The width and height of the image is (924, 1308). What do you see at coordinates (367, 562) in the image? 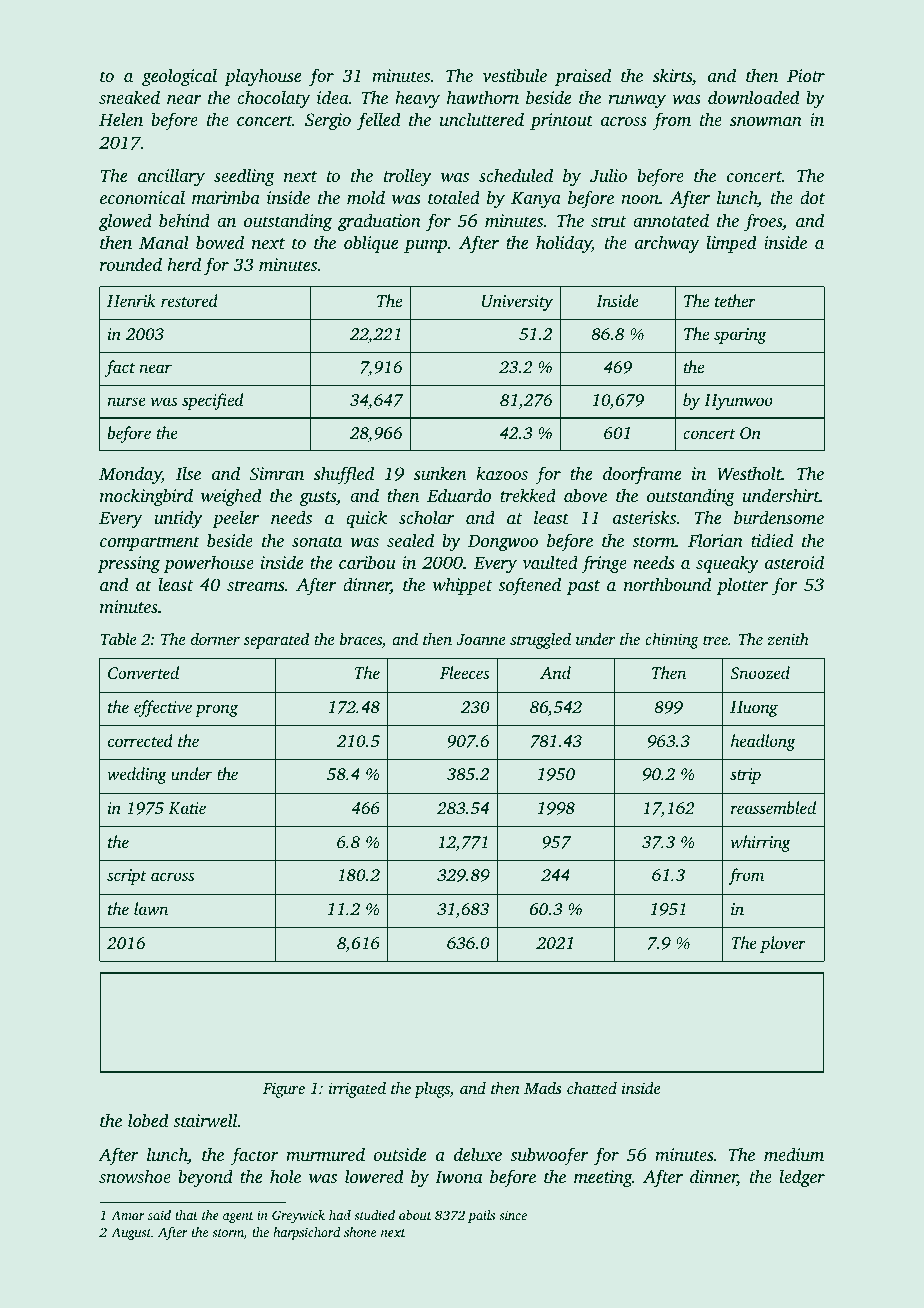
I see `caribou` at bounding box center [367, 562].
